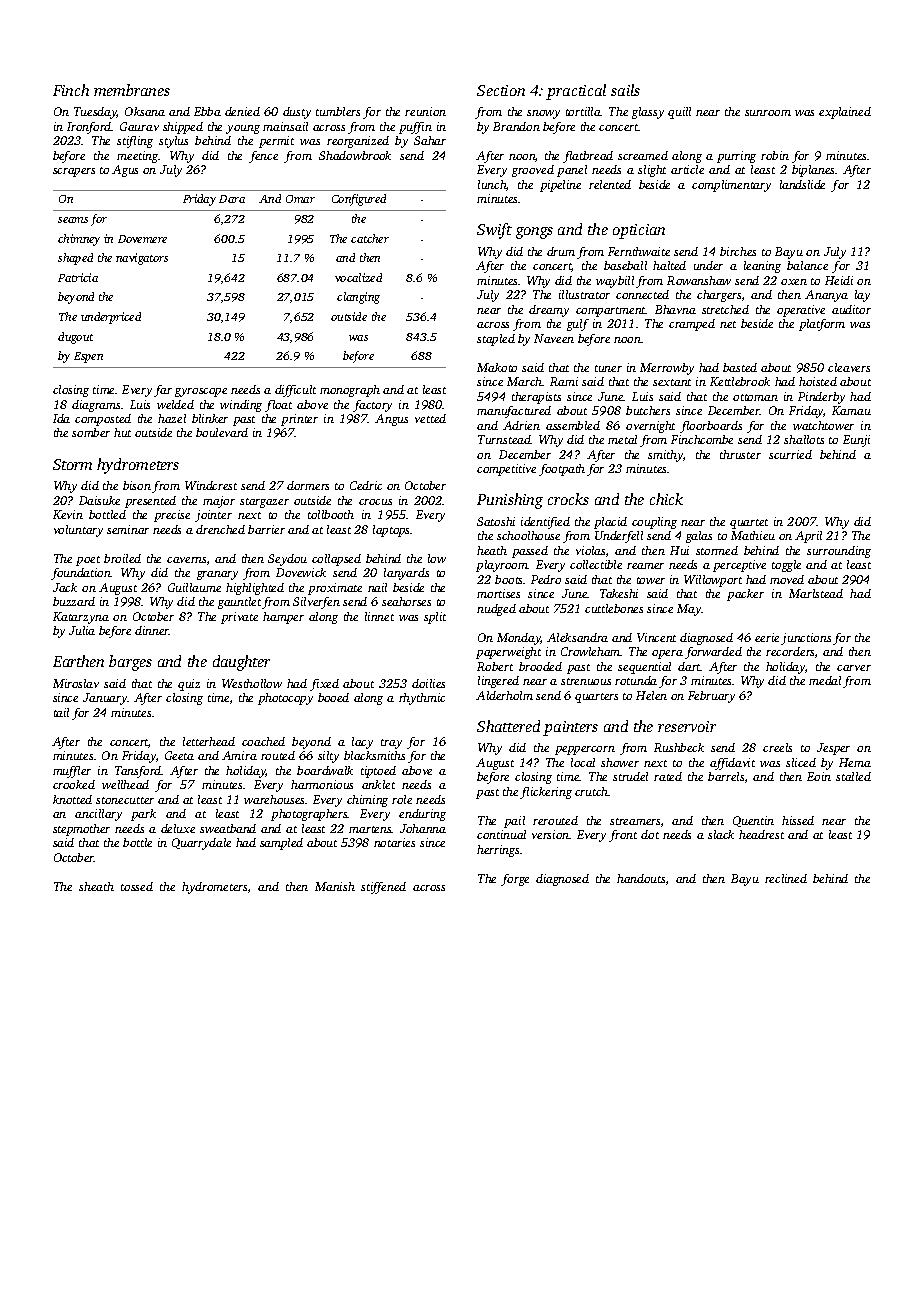  Describe the element at coordinates (335, 886) in the image. I see `Manish` at that location.
